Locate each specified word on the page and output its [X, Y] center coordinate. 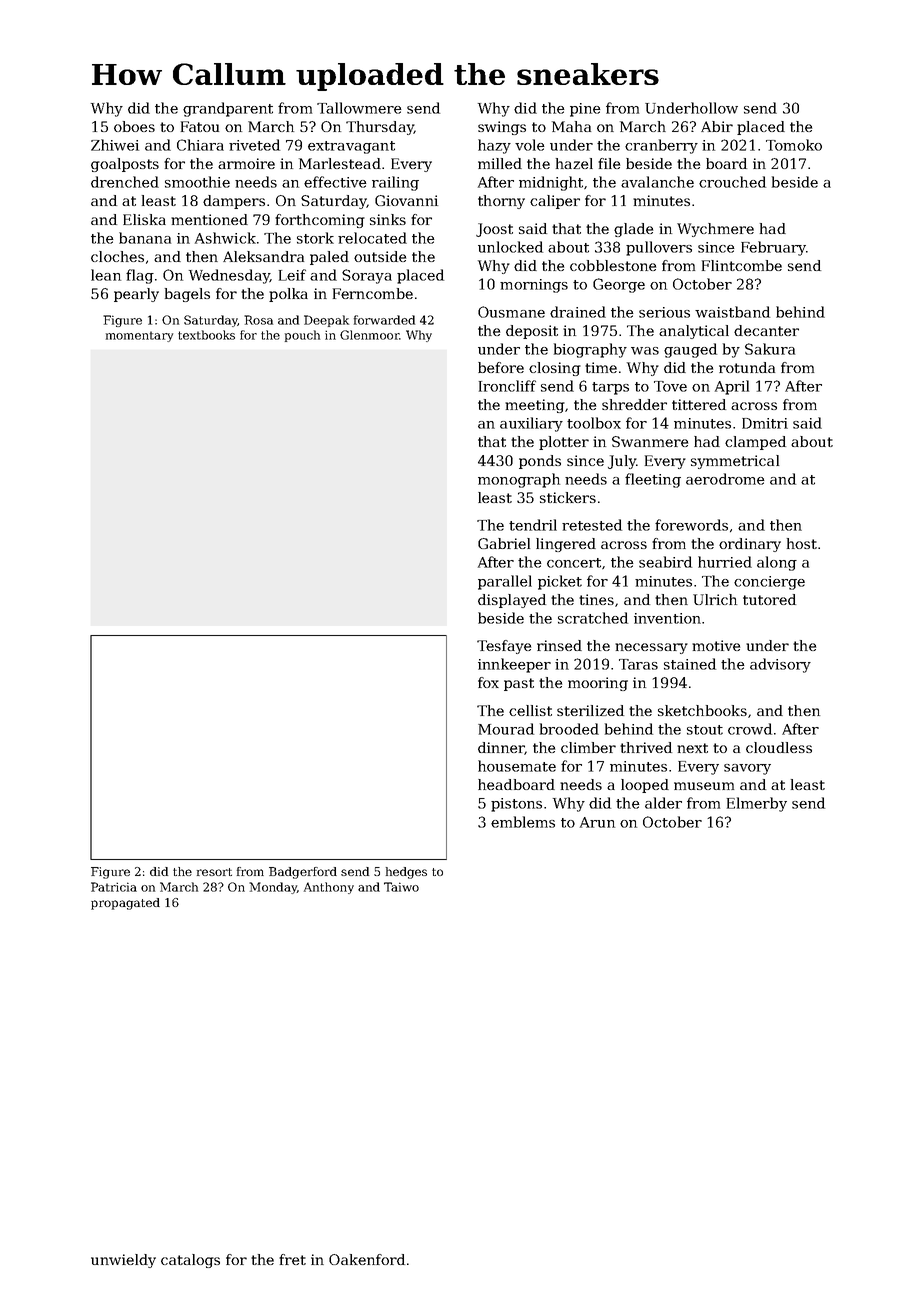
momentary [139, 336]
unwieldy [123, 1261]
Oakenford [367, 1259]
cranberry [661, 146]
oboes [134, 126]
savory [747, 769]
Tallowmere [359, 108]
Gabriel [504, 543]
